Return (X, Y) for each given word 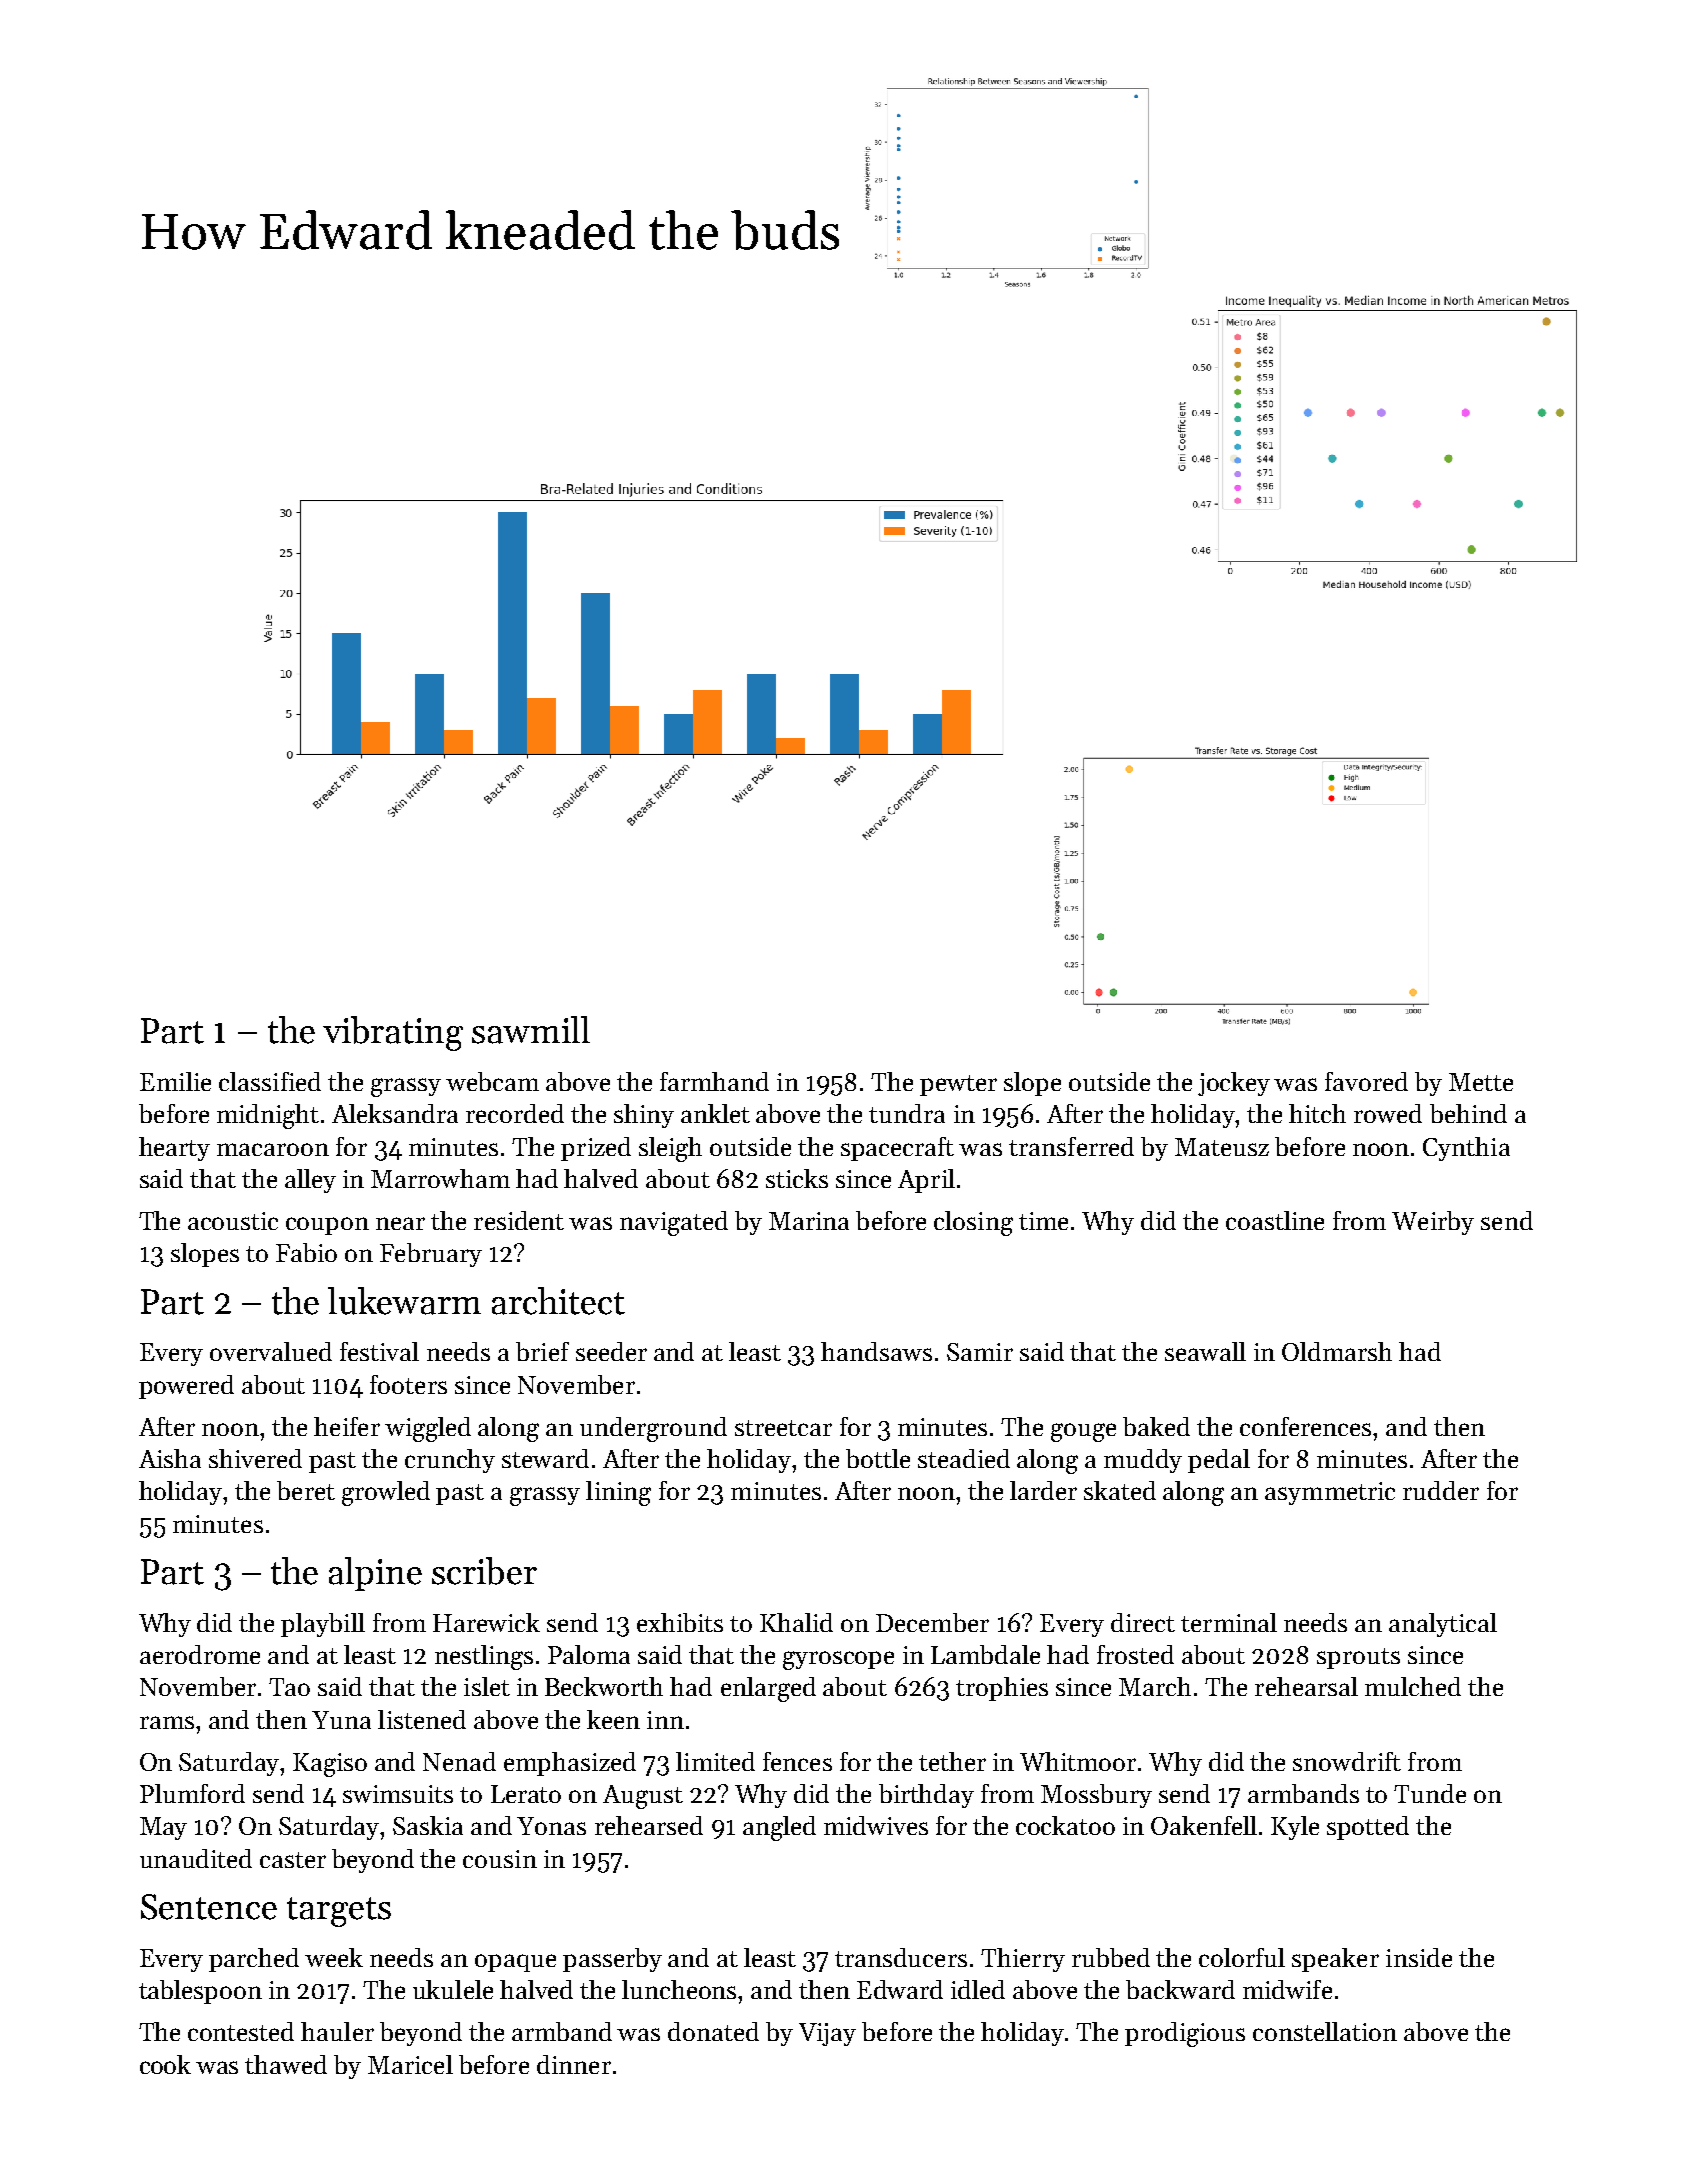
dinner (574, 2064)
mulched (1413, 1686)
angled (779, 1828)
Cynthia (1466, 1149)
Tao (289, 1687)
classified (270, 1081)
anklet (715, 1113)
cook (165, 2064)
